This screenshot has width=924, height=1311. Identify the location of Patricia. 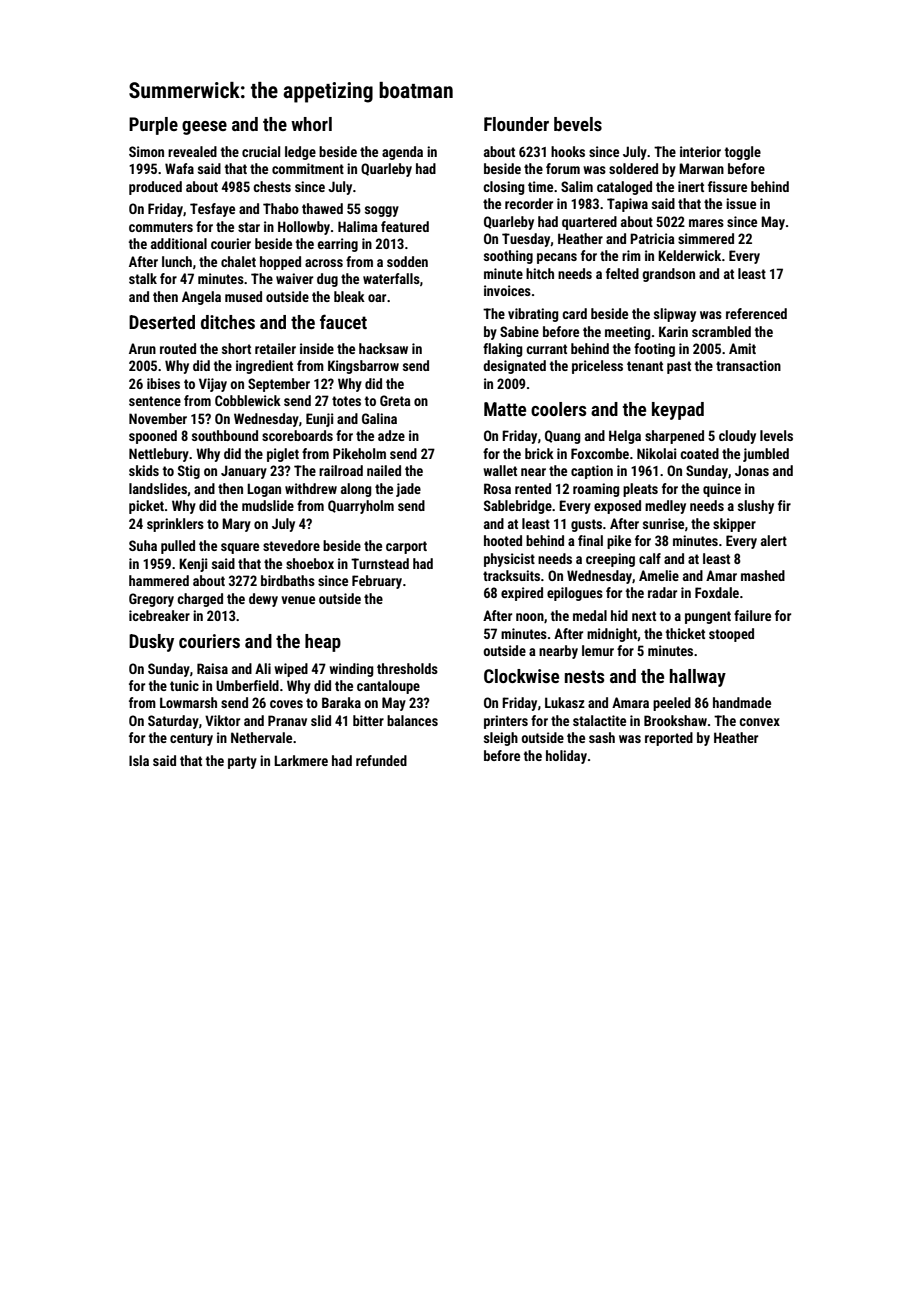
(652, 238).
